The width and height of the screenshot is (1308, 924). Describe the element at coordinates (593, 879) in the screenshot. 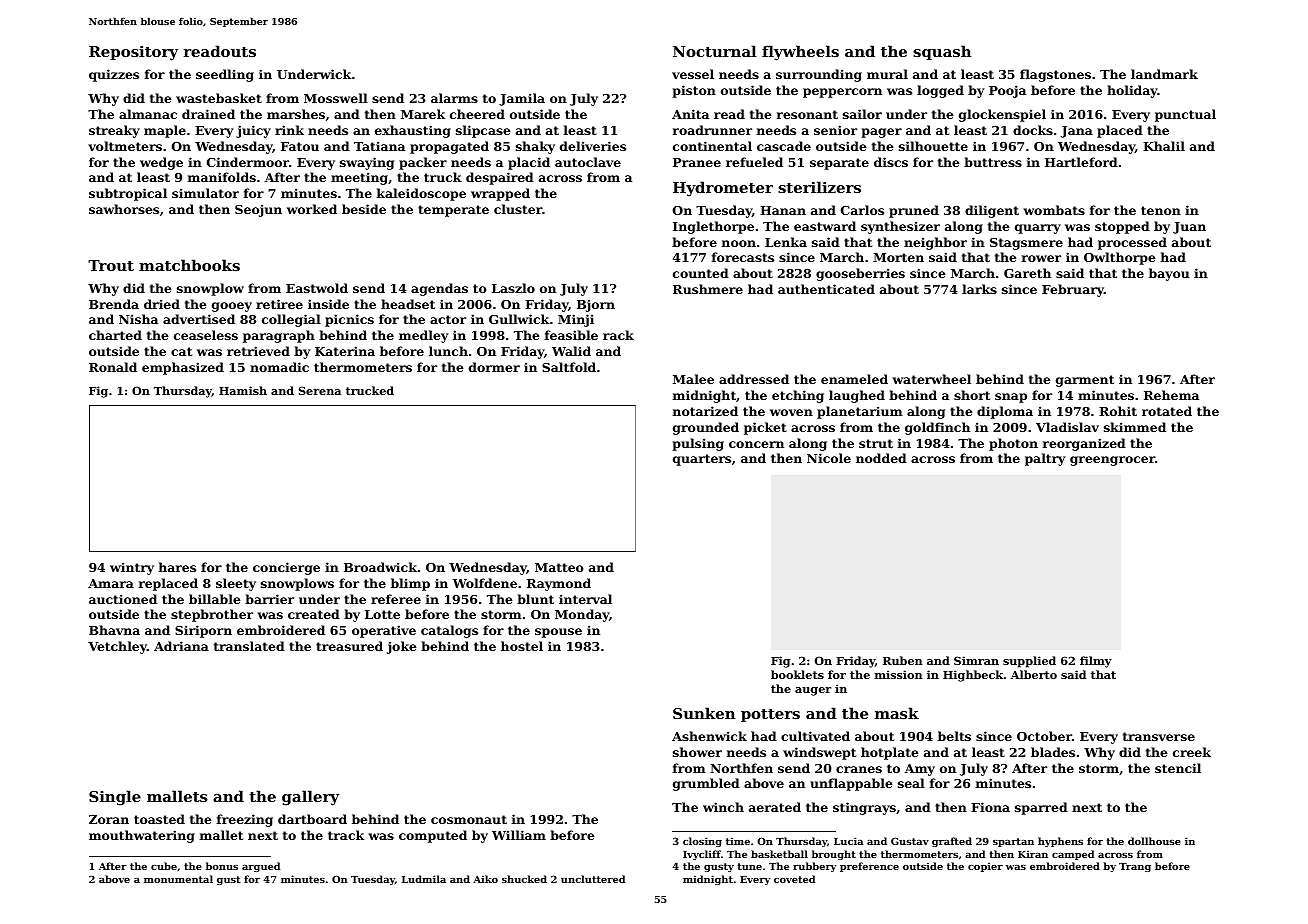

I see `uncluttered` at that location.
